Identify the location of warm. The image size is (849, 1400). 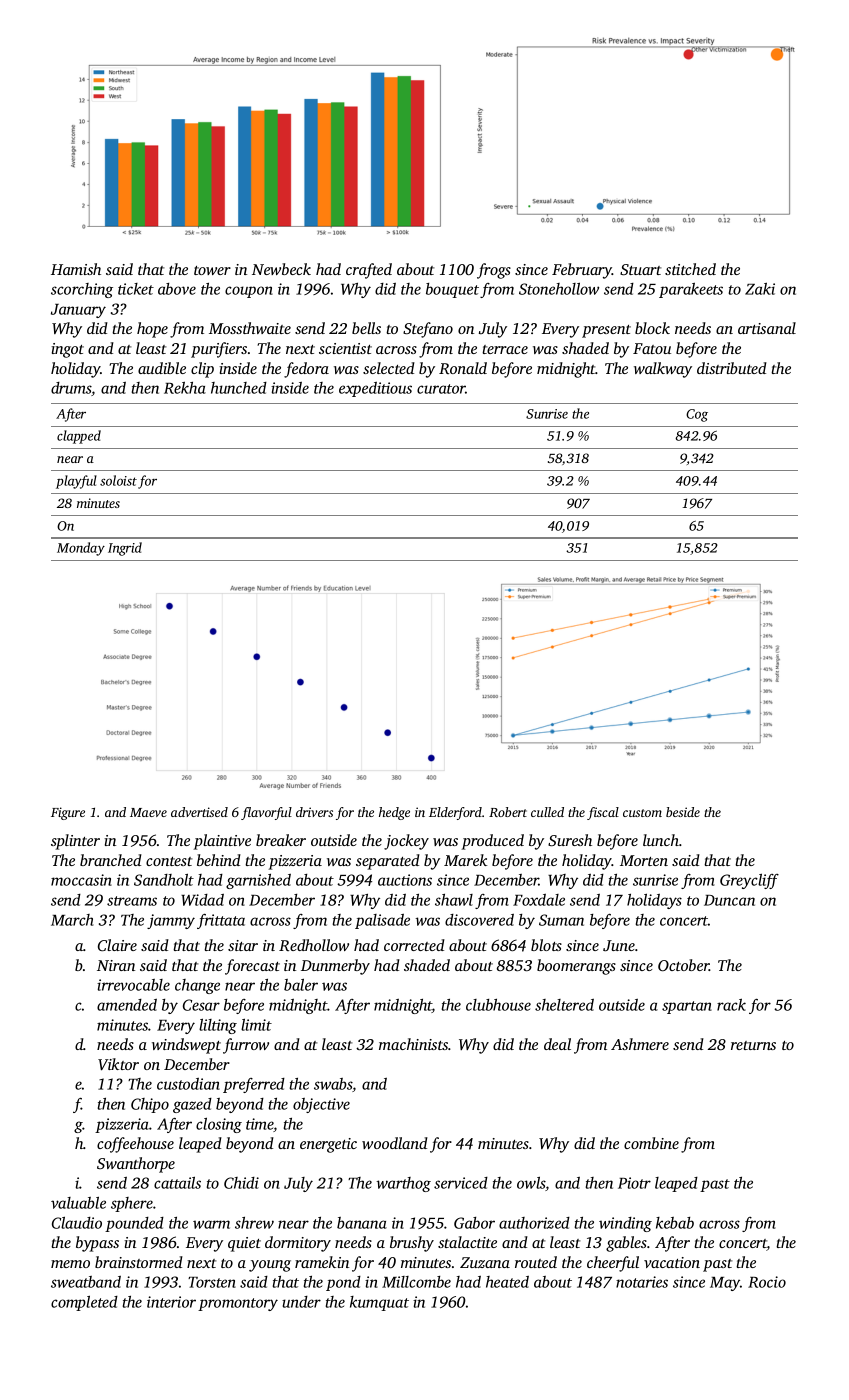
(211, 1224).
